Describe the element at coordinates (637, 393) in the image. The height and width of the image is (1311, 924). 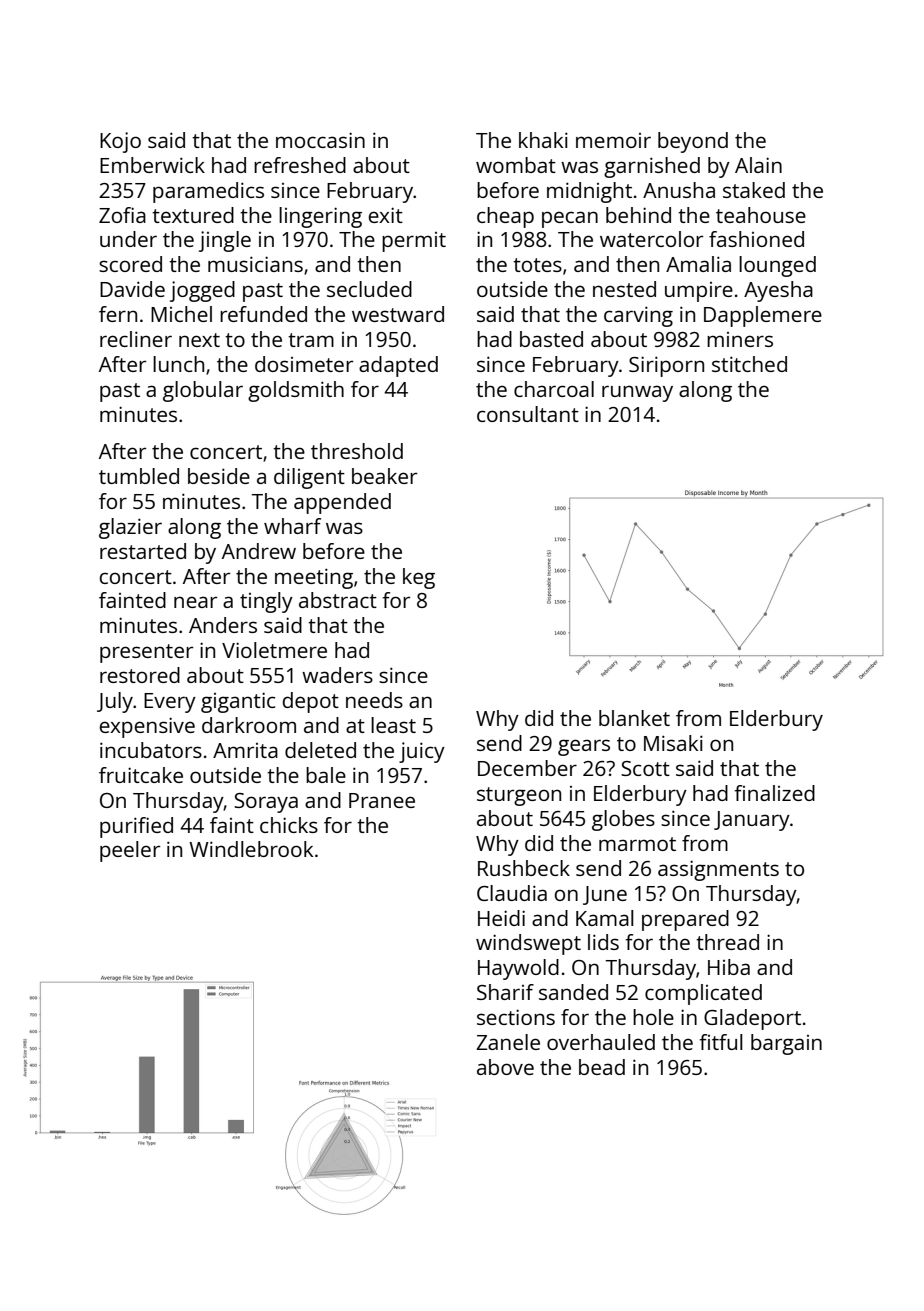
I see `runway` at that location.
